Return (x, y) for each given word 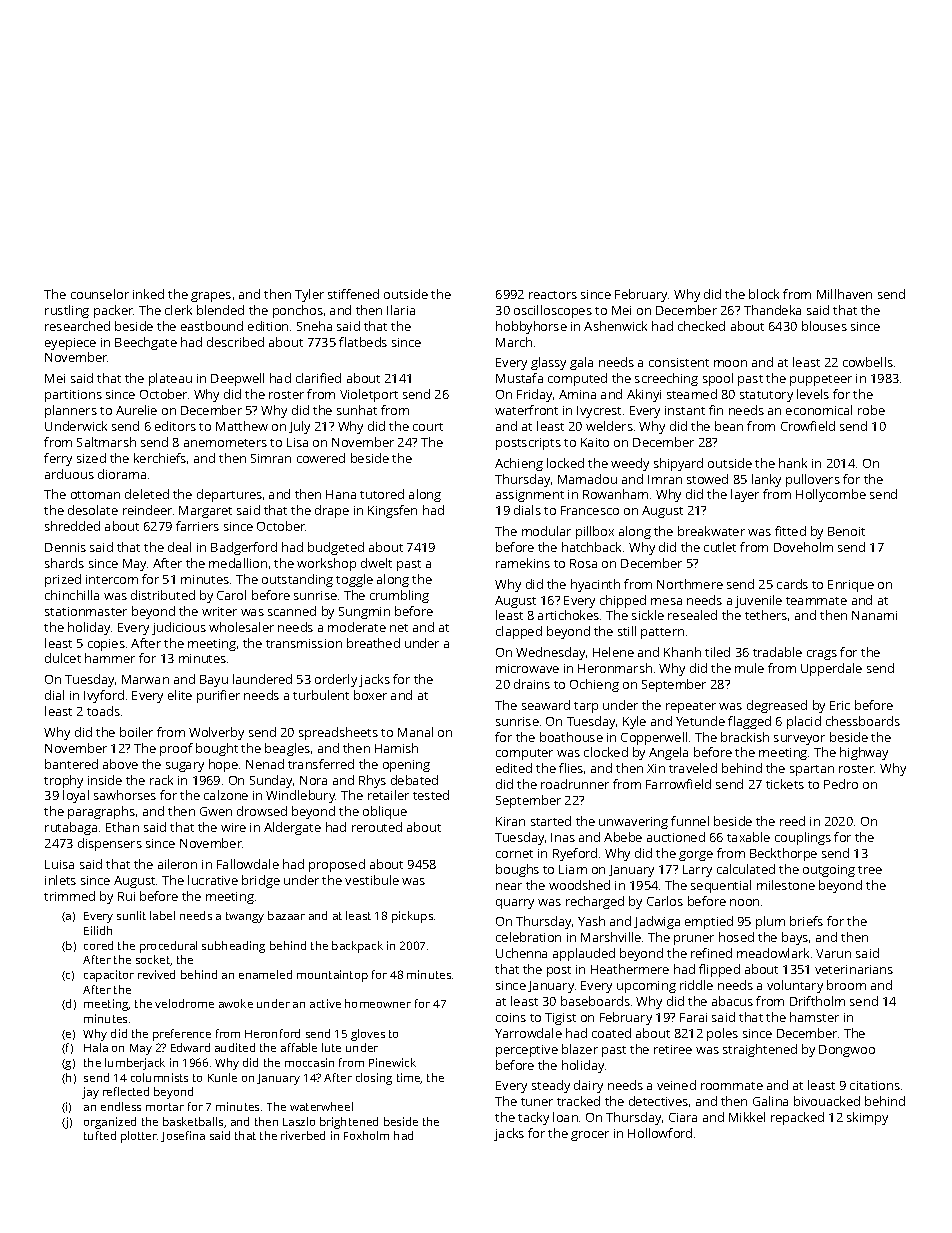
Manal (415, 732)
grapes (211, 297)
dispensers (110, 844)
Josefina (183, 1136)
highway (864, 753)
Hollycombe (831, 495)
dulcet (63, 658)
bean (729, 426)
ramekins (523, 563)
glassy (548, 363)
